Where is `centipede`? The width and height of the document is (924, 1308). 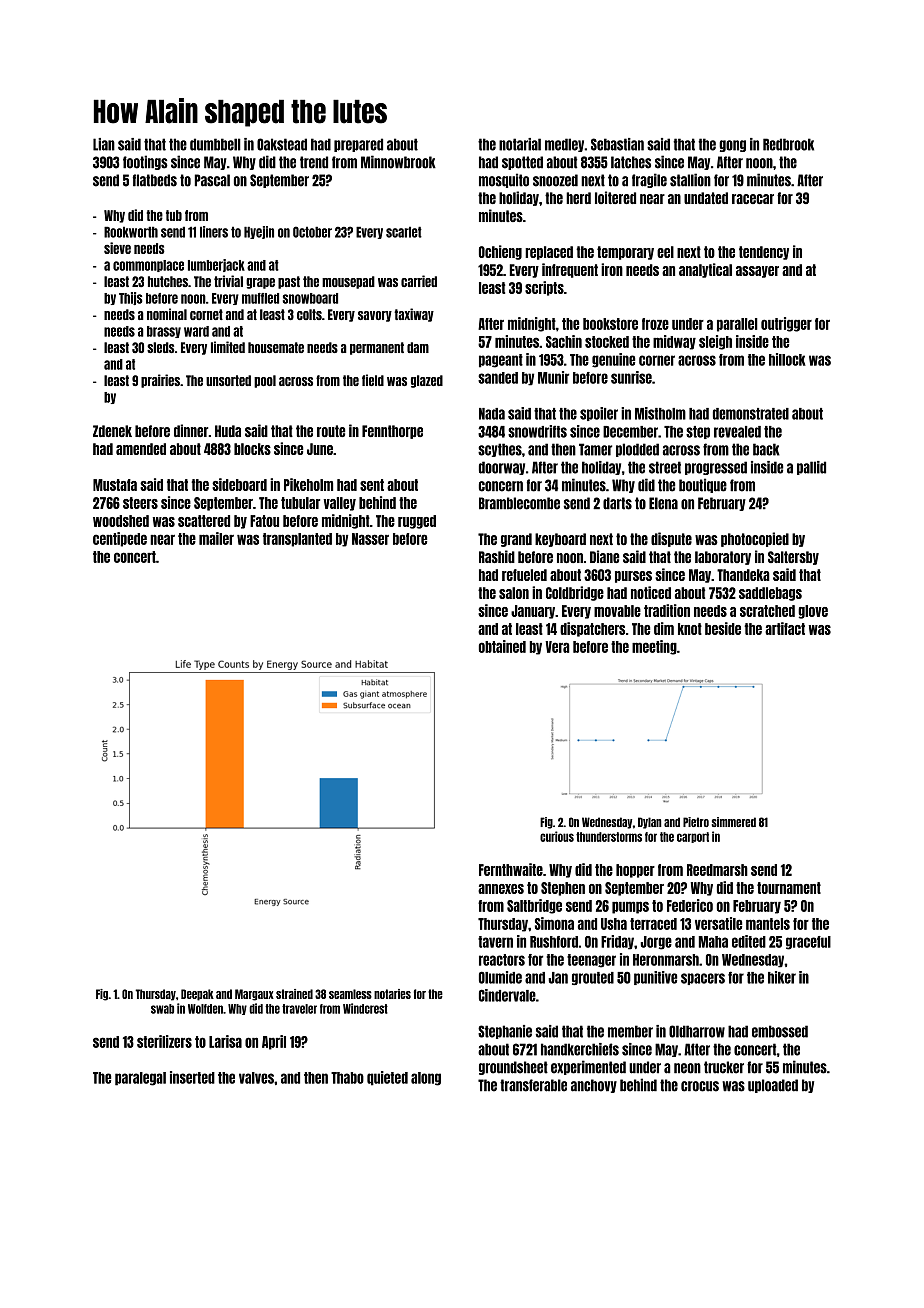
centipede is located at coordinates (120, 539).
